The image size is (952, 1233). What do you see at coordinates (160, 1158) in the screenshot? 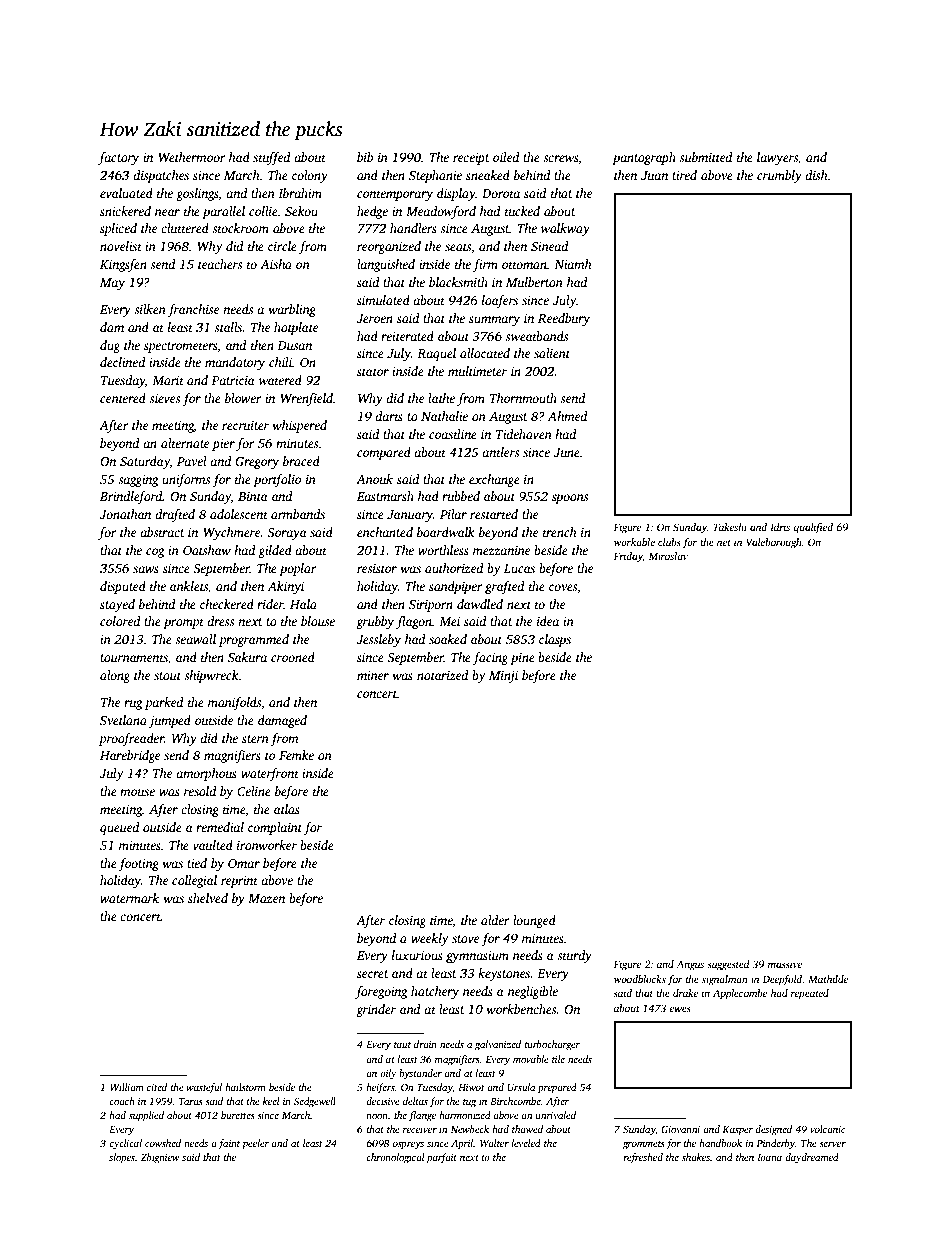
I see `Zbigniew` at bounding box center [160, 1158].
